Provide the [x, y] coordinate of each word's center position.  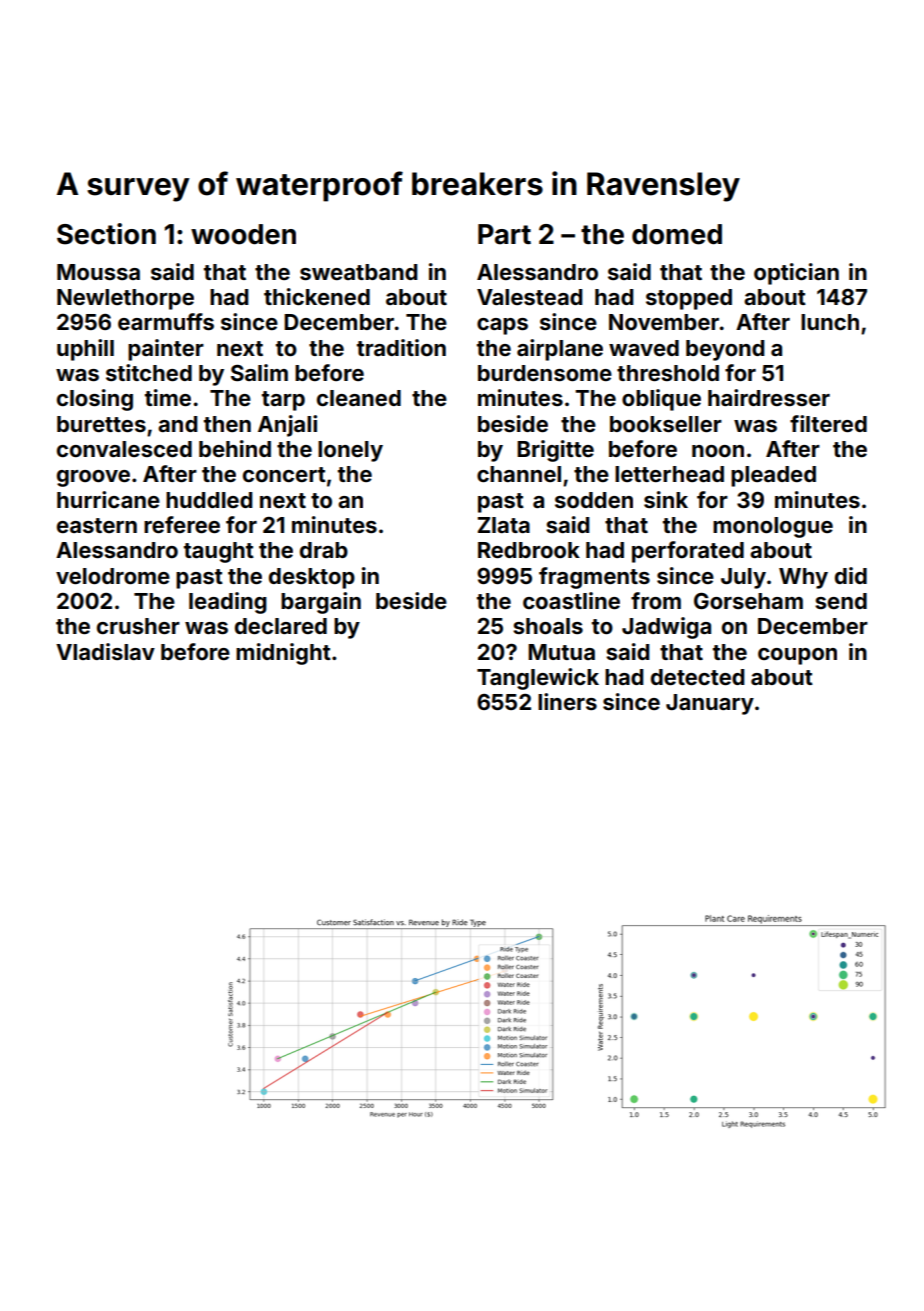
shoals [548, 626]
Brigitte [555, 451]
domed [677, 234]
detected [698, 677]
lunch [830, 322]
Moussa [98, 272]
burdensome [545, 373]
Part [504, 234]
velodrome [113, 576]
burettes [101, 424]
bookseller [666, 424]
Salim [259, 372]
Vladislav [105, 651]
